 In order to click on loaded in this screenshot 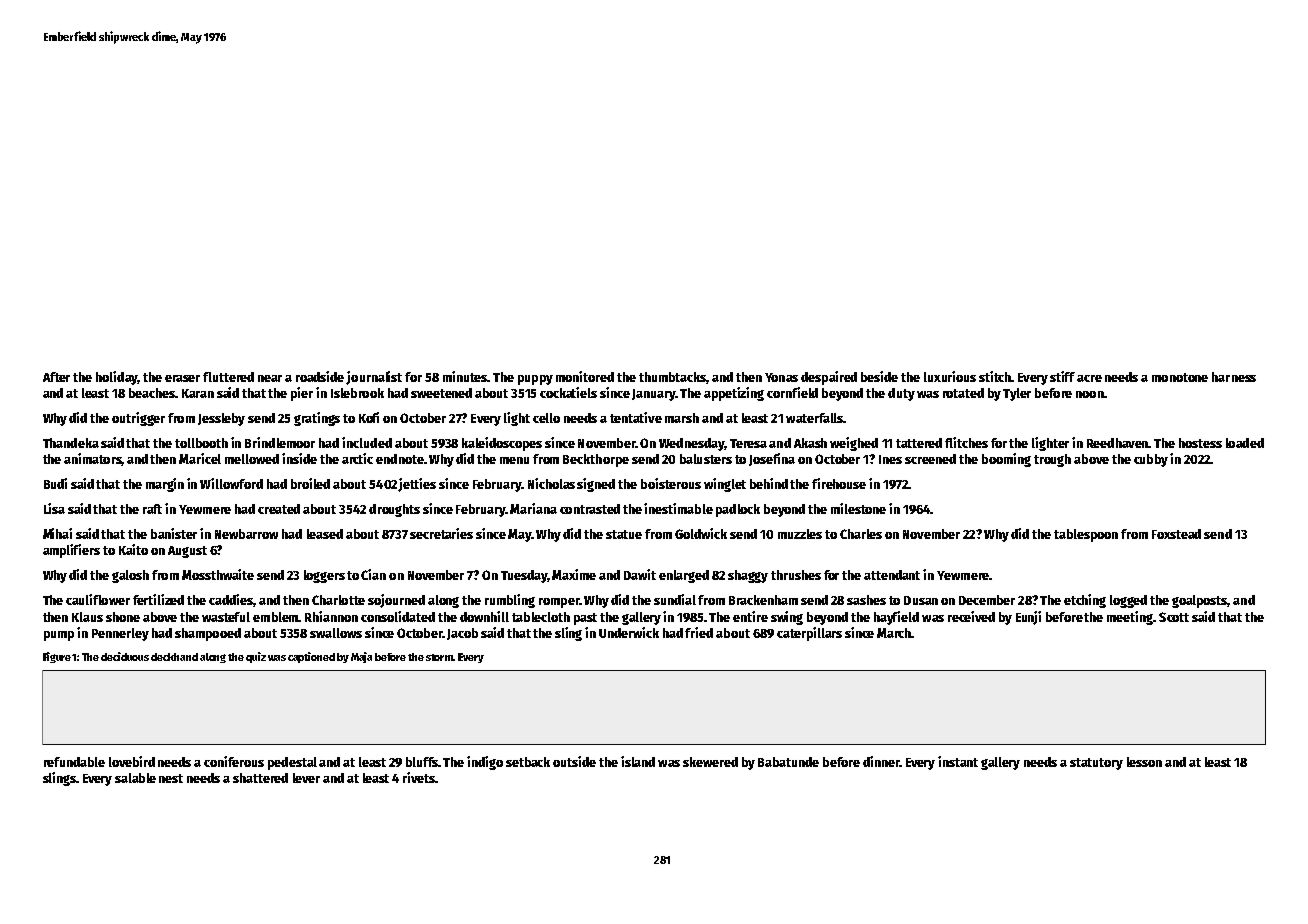, I will do `click(1245, 443)`.
